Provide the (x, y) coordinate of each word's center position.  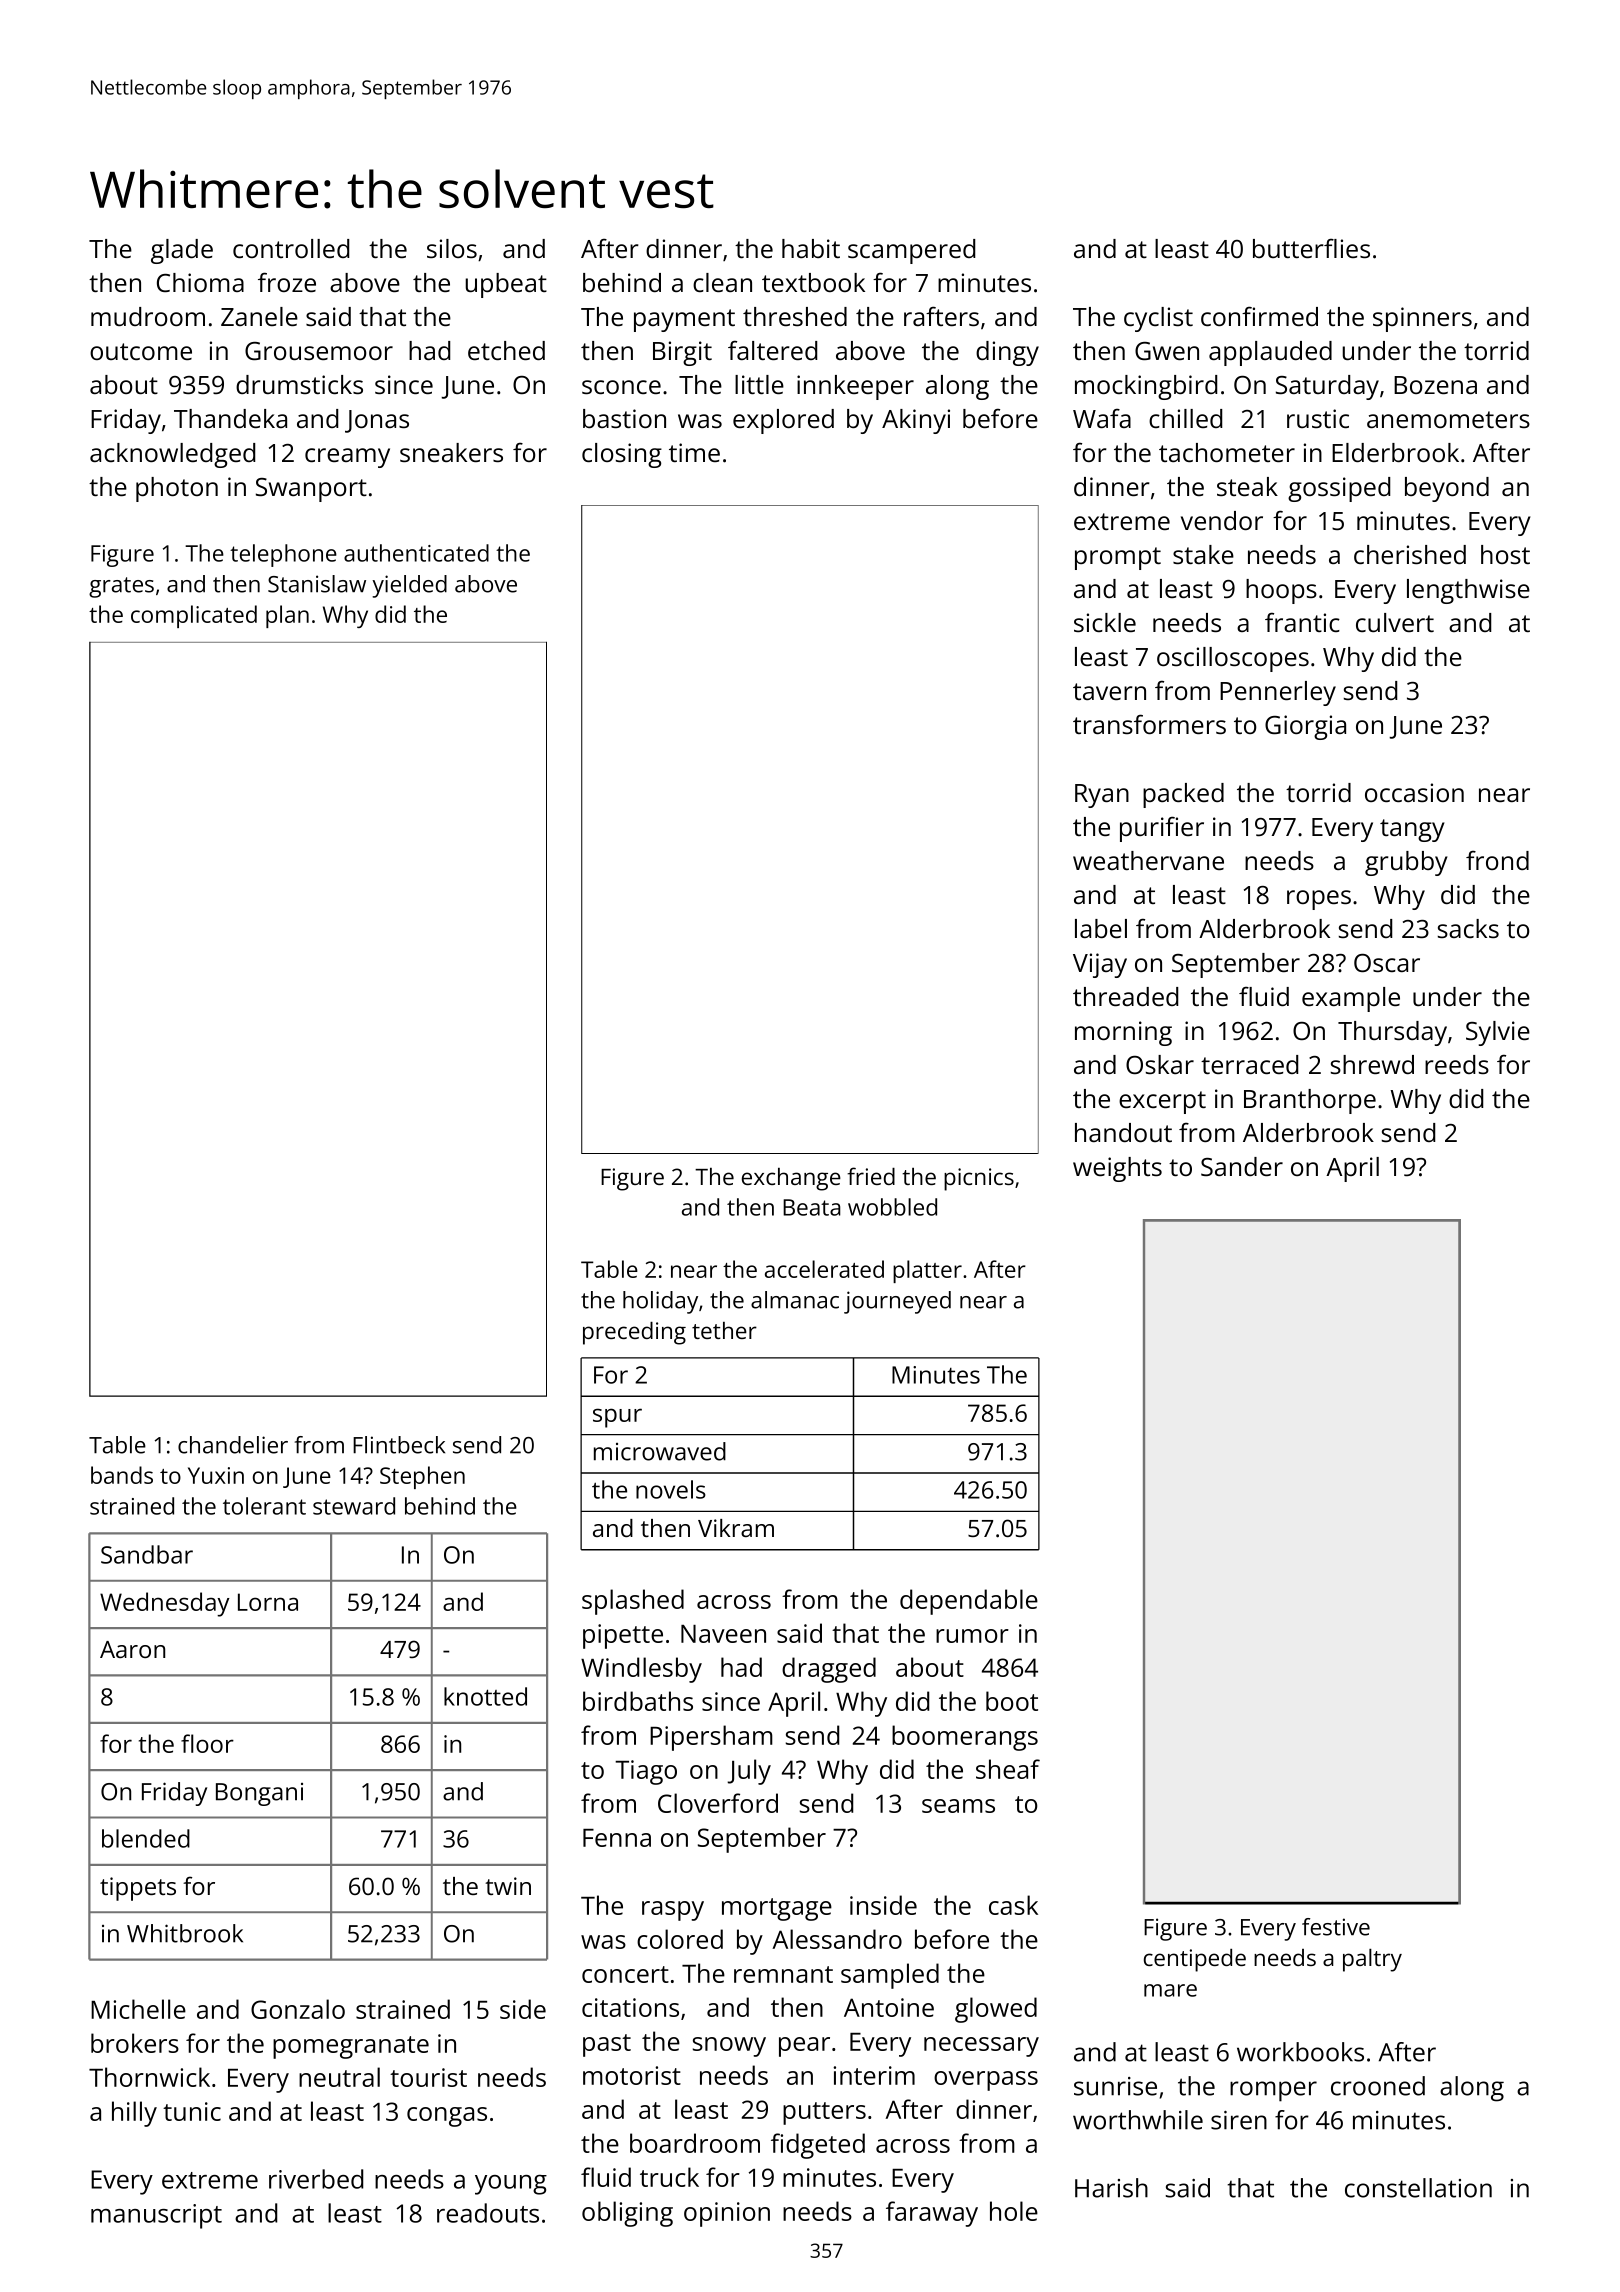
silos (452, 248)
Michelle (138, 2009)
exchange (791, 1179)
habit (811, 248)
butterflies (1311, 248)
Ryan (1102, 796)
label (1101, 928)
